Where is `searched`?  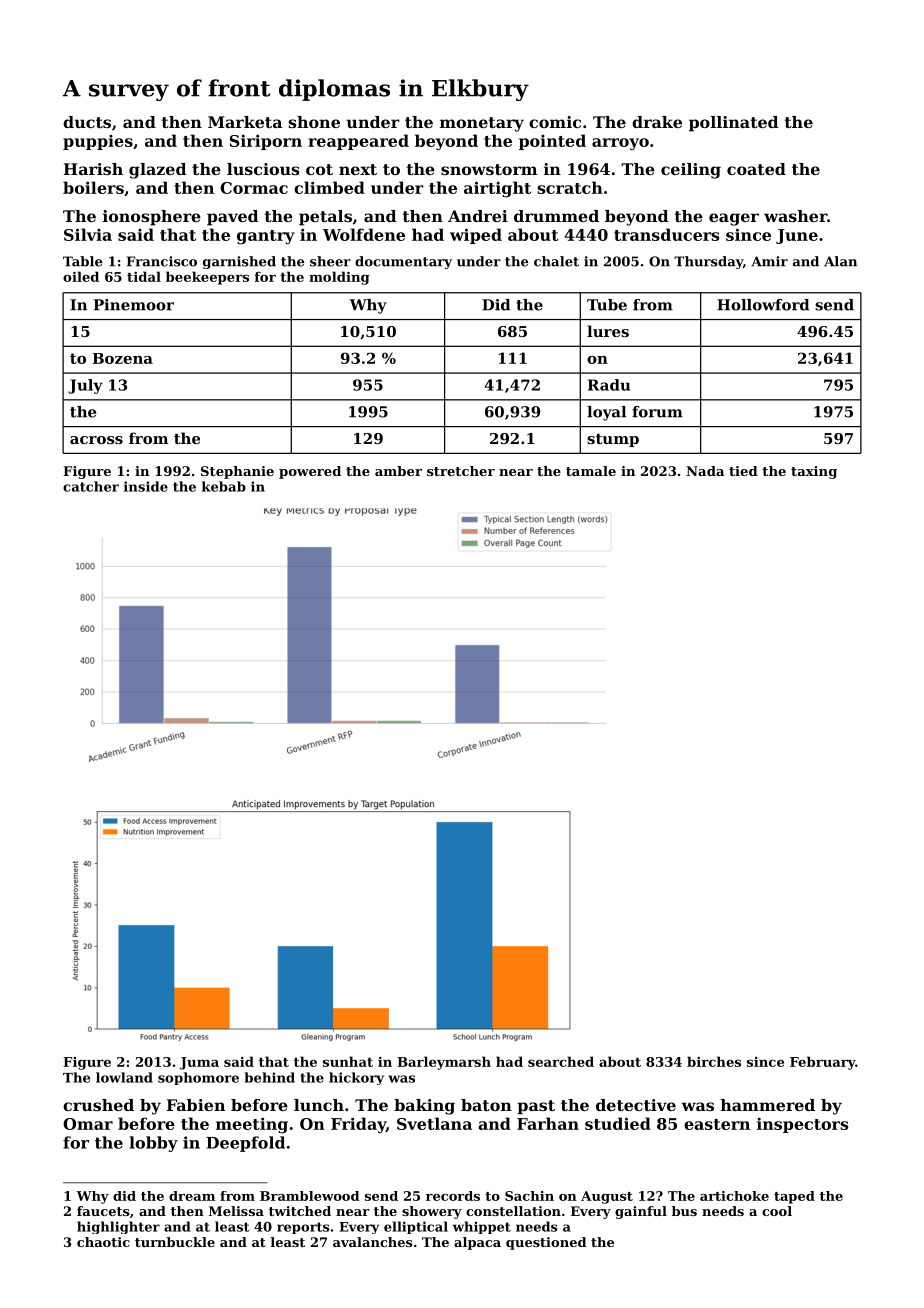
searched is located at coordinates (561, 1061).
